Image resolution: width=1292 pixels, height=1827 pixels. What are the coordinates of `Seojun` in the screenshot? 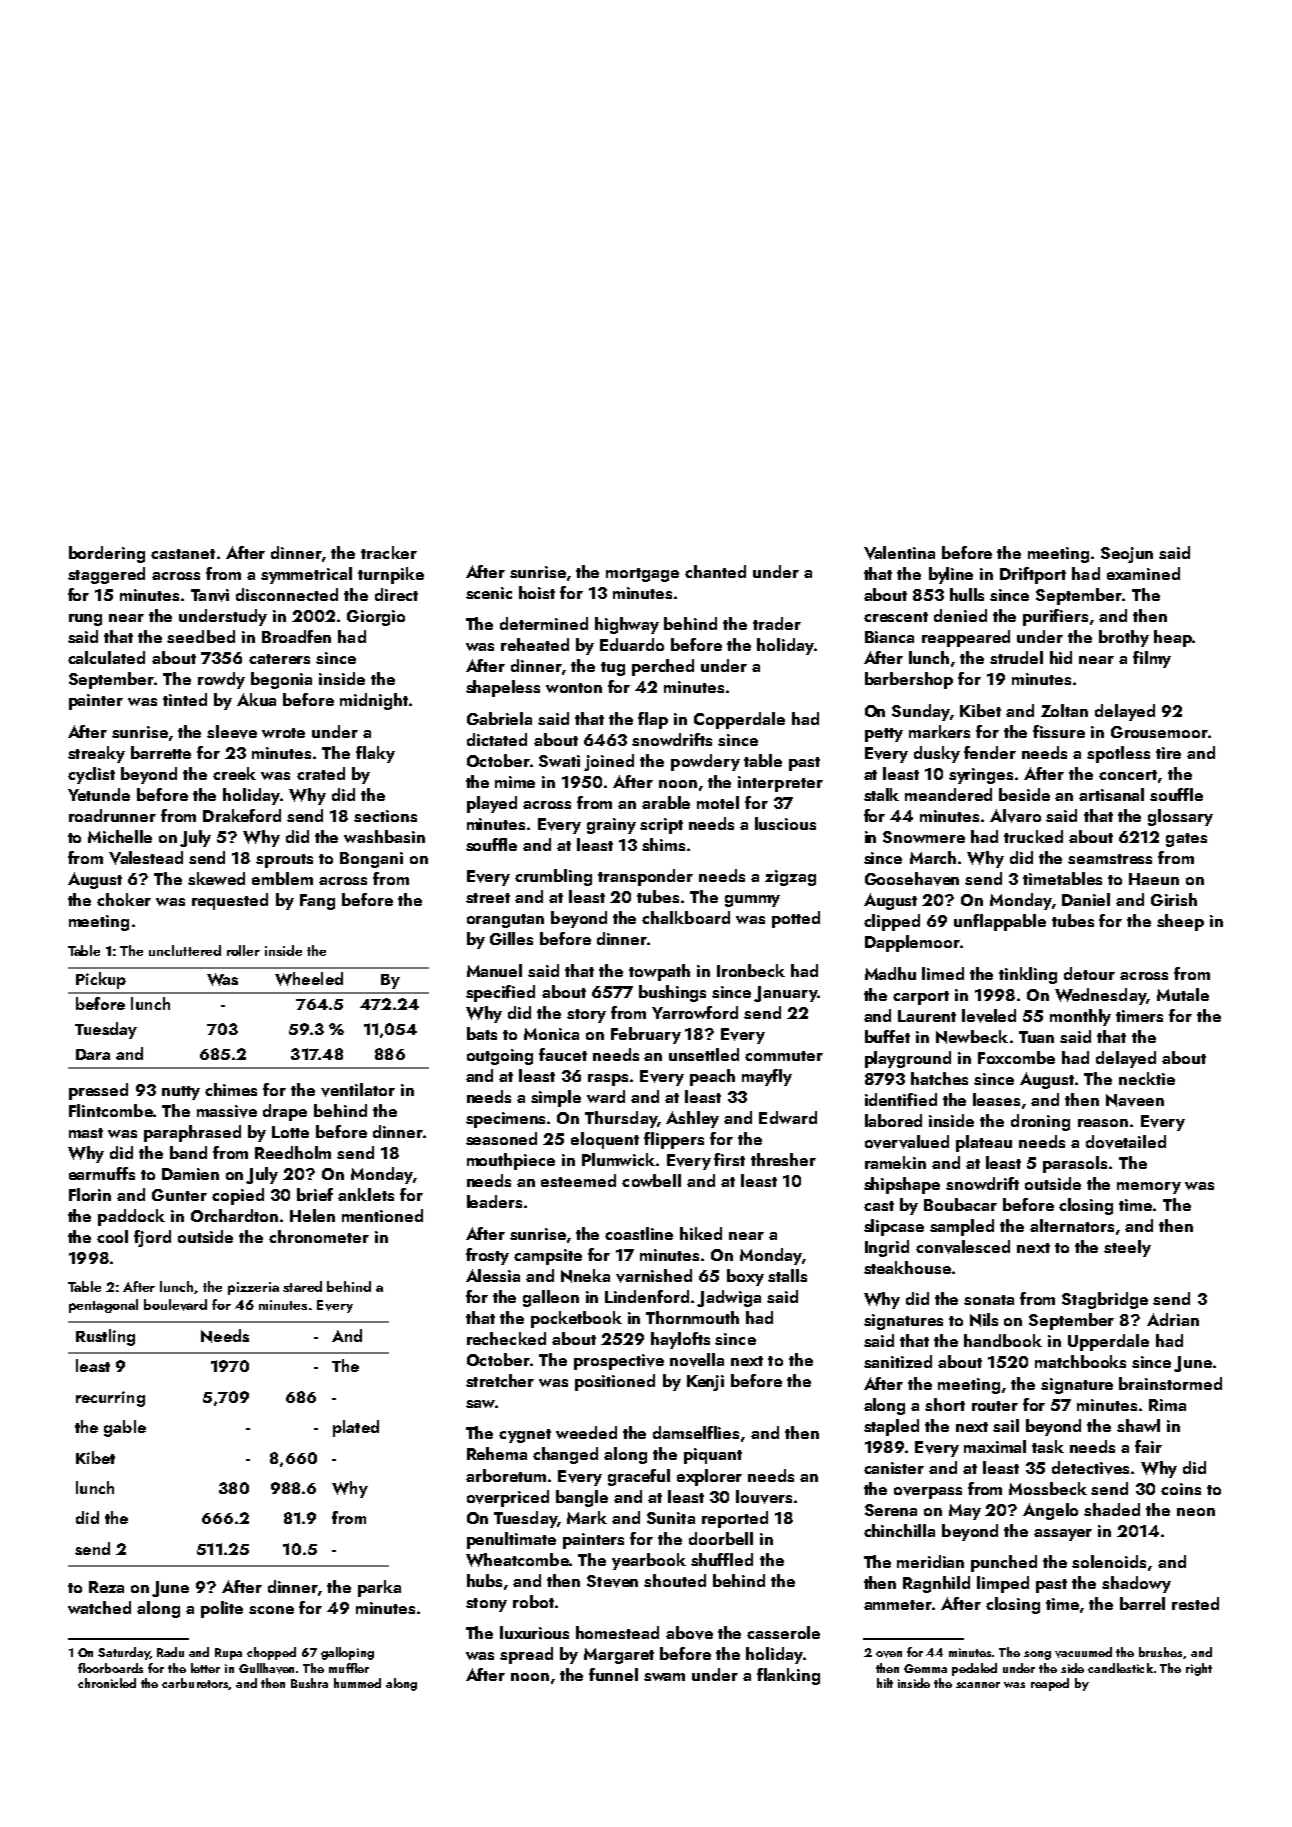 It's located at (1127, 555).
